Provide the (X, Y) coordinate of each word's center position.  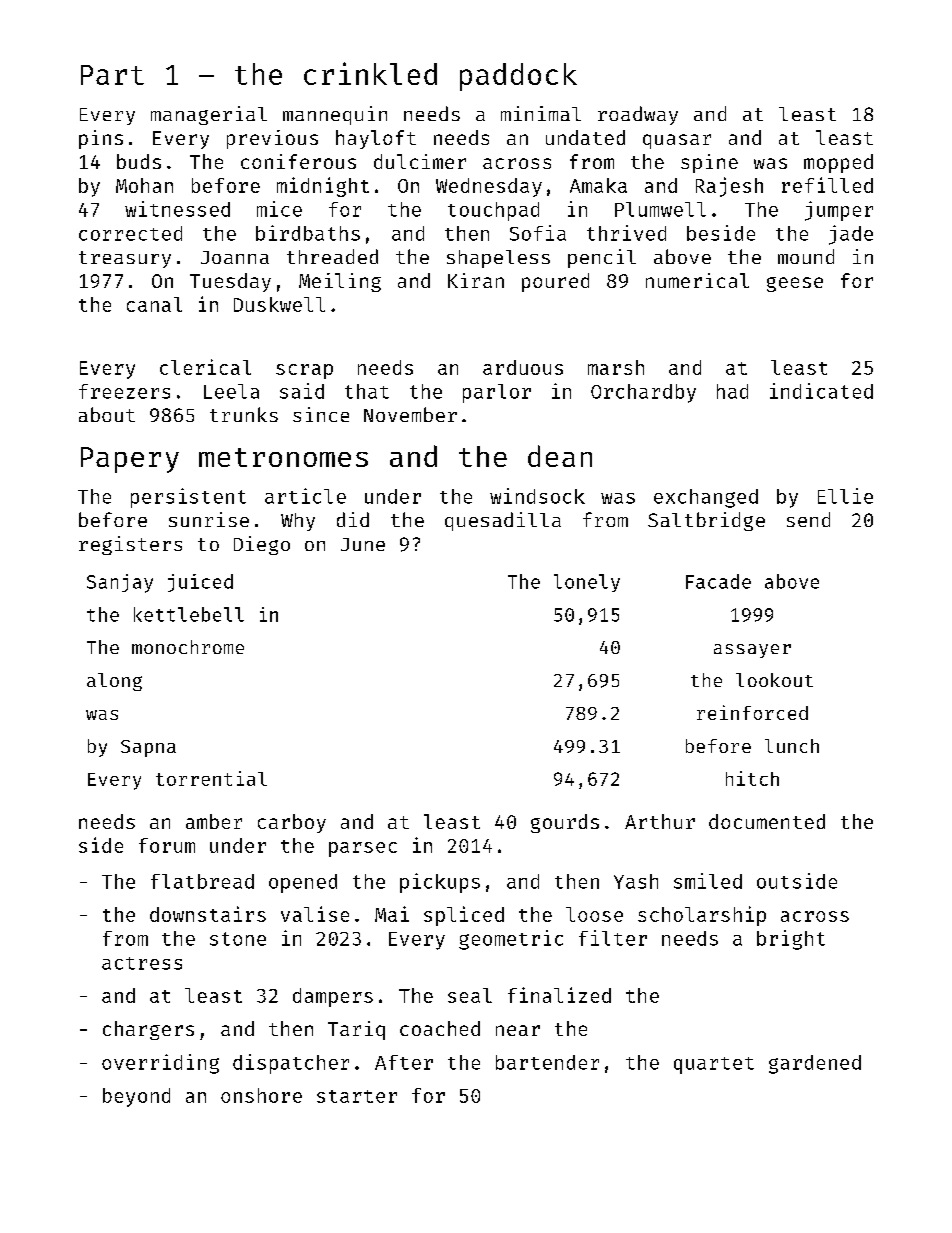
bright (791, 940)
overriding (160, 1064)
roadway (638, 115)
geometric (511, 940)
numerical (697, 280)
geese (795, 284)
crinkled (370, 73)
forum (167, 845)
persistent (188, 498)
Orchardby (643, 393)
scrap (304, 371)
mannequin (335, 115)
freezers (124, 391)
